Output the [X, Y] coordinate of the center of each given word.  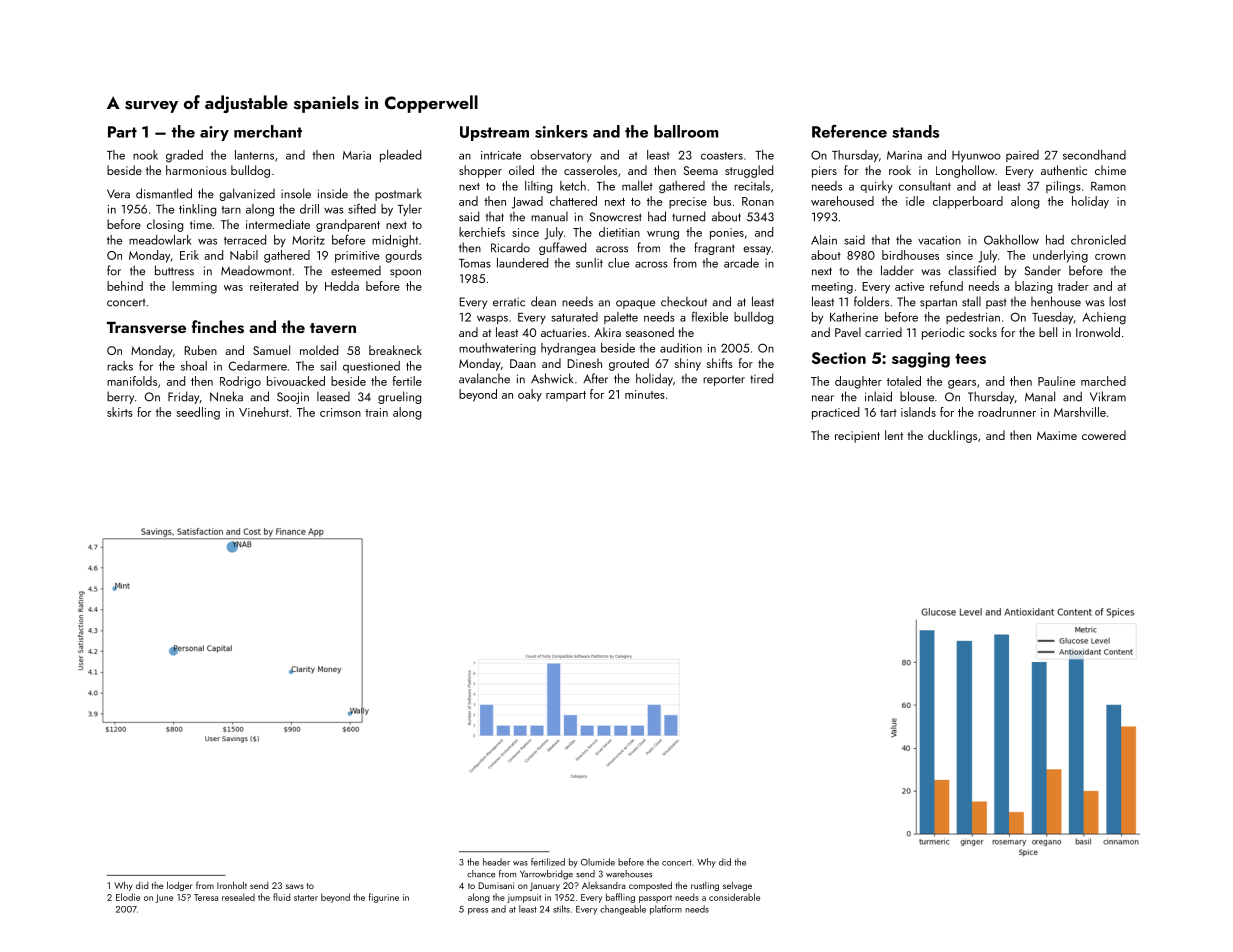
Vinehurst [264, 412]
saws [295, 886]
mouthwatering [497, 349]
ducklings [952, 436]
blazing [1033, 287]
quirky [876, 187]
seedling [198, 413]
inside [333, 193]
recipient [857, 437]
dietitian [619, 232]
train [376, 412]
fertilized [548, 862]
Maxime [1057, 435]
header [496, 862]
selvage [737, 886]
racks [120, 366]
